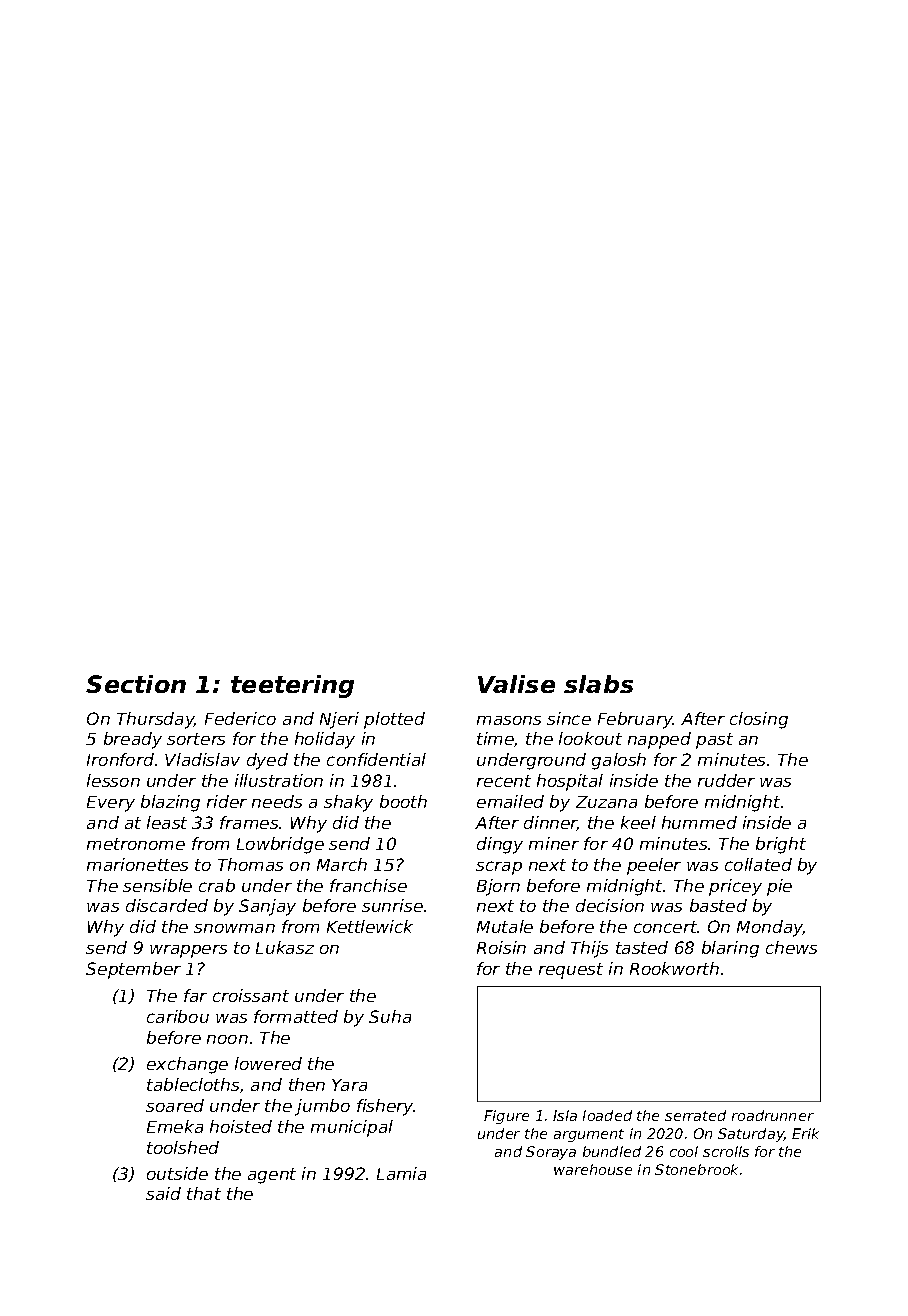 The image size is (908, 1316). What do you see at coordinates (241, 1126) in the image?
I see `hoisted` at bounding box center [241, 1126].
